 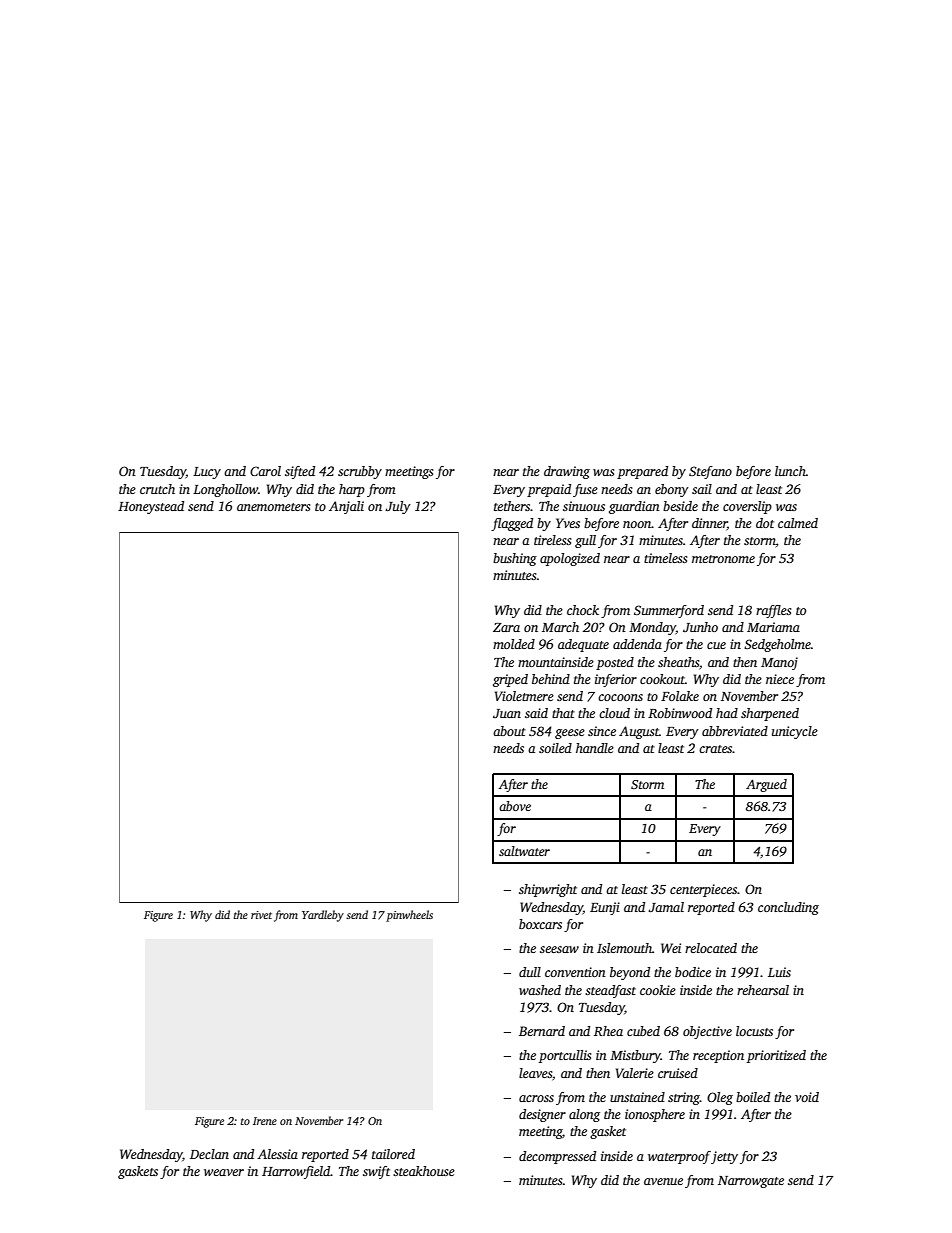 I want to click on decompressed, so click(x=557, y=1157).
